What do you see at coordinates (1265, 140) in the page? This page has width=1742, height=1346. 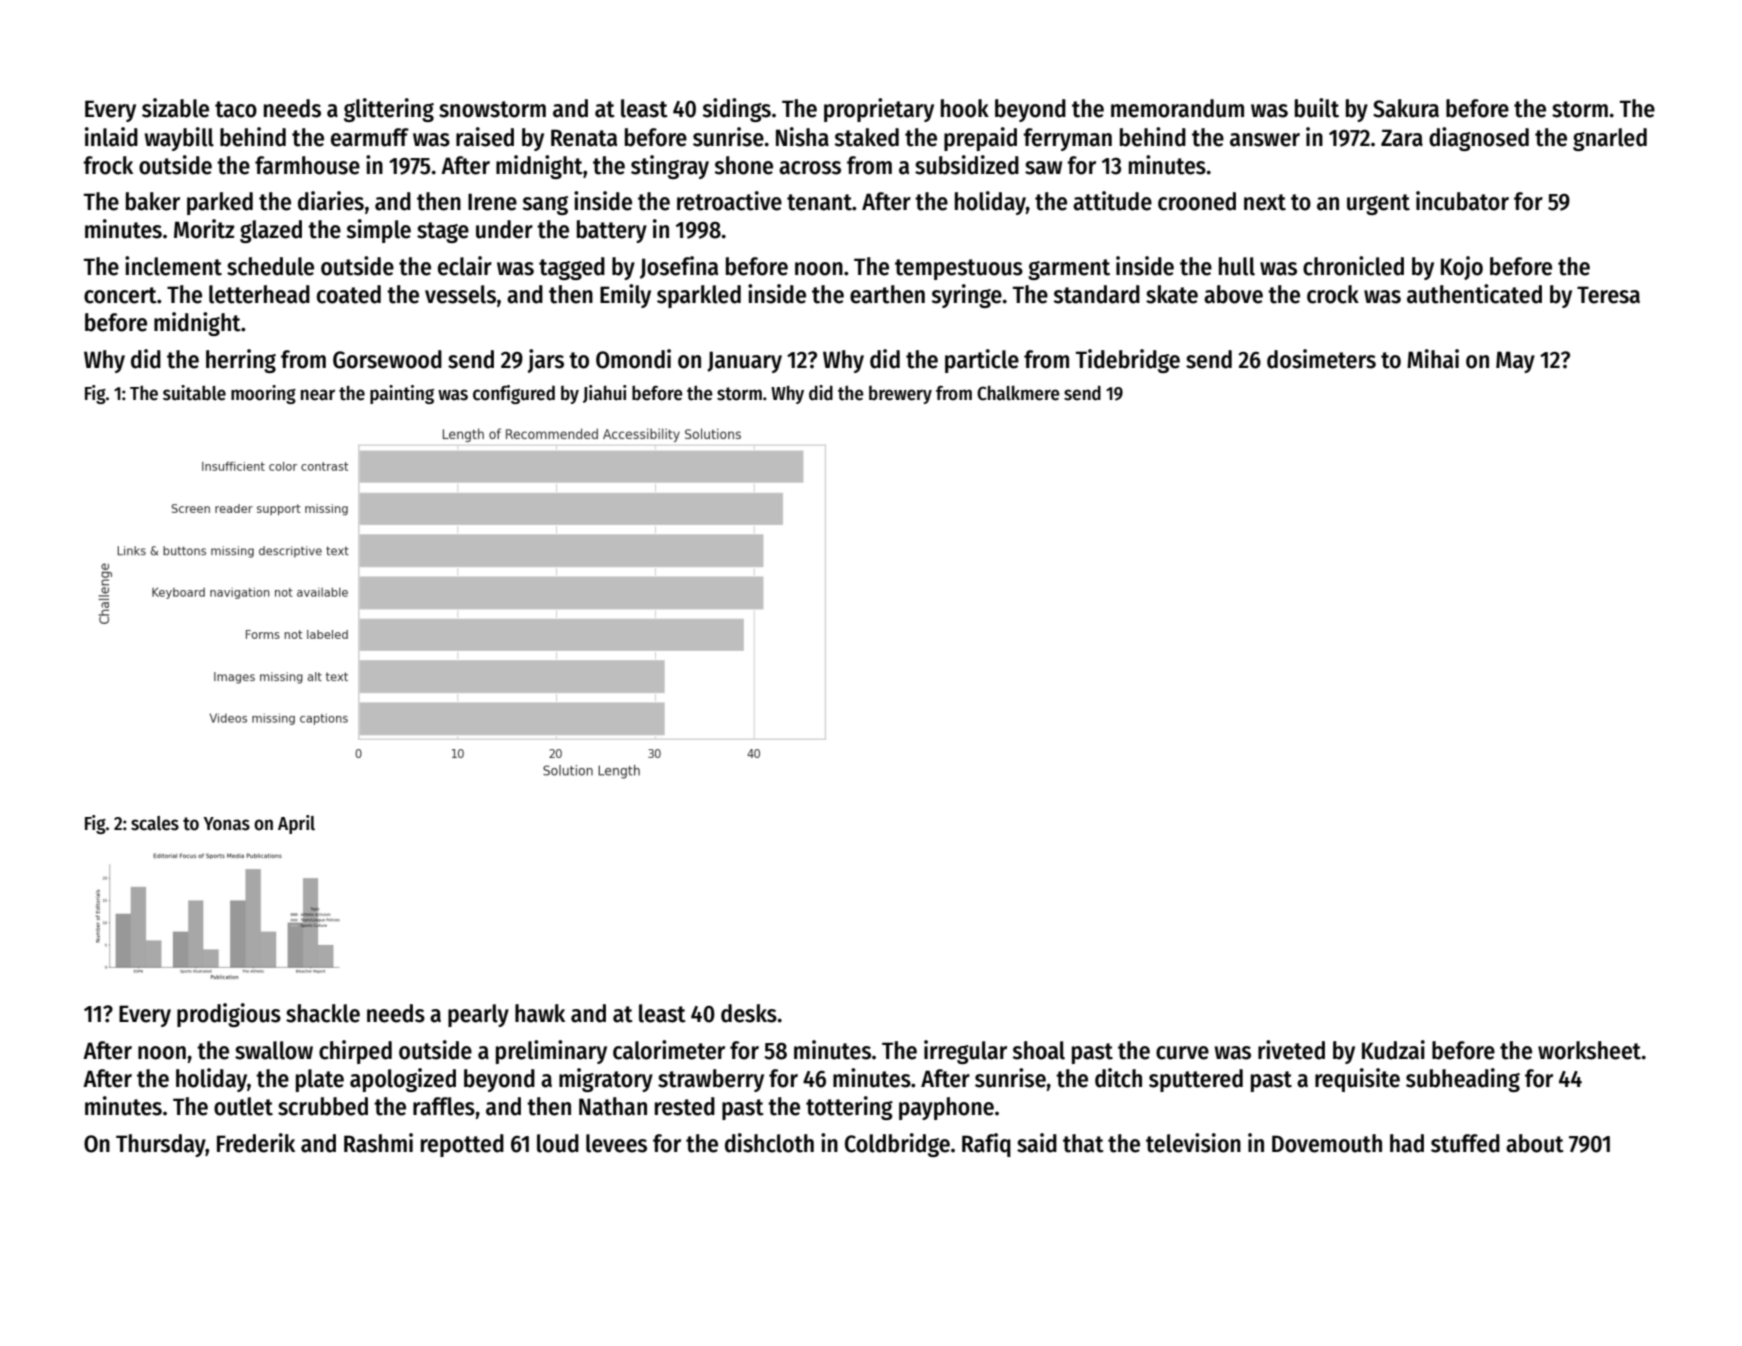 I see `answer` at bounding box center [1265, 140].
